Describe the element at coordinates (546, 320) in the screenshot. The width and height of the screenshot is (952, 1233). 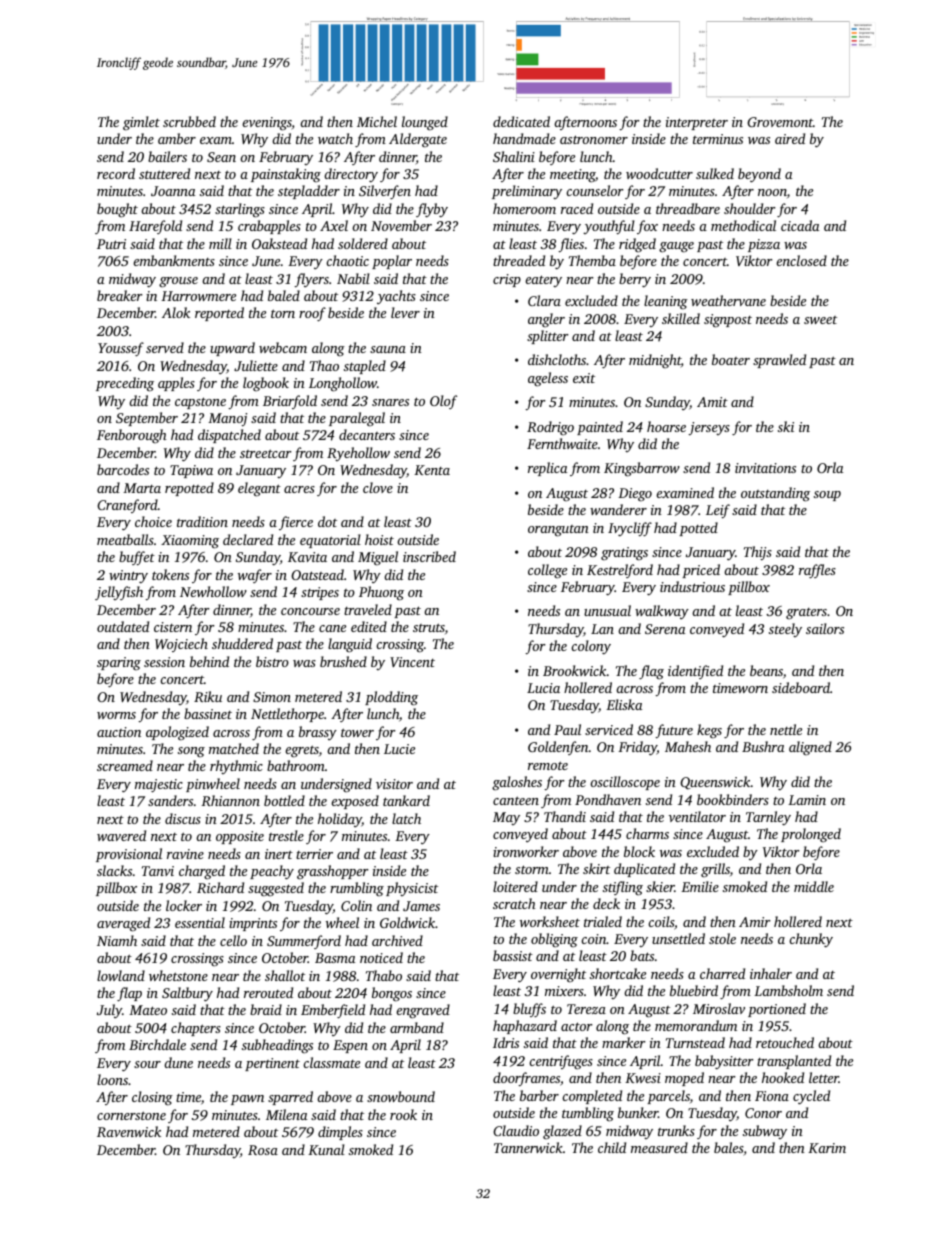
I see `angler` at that location.
